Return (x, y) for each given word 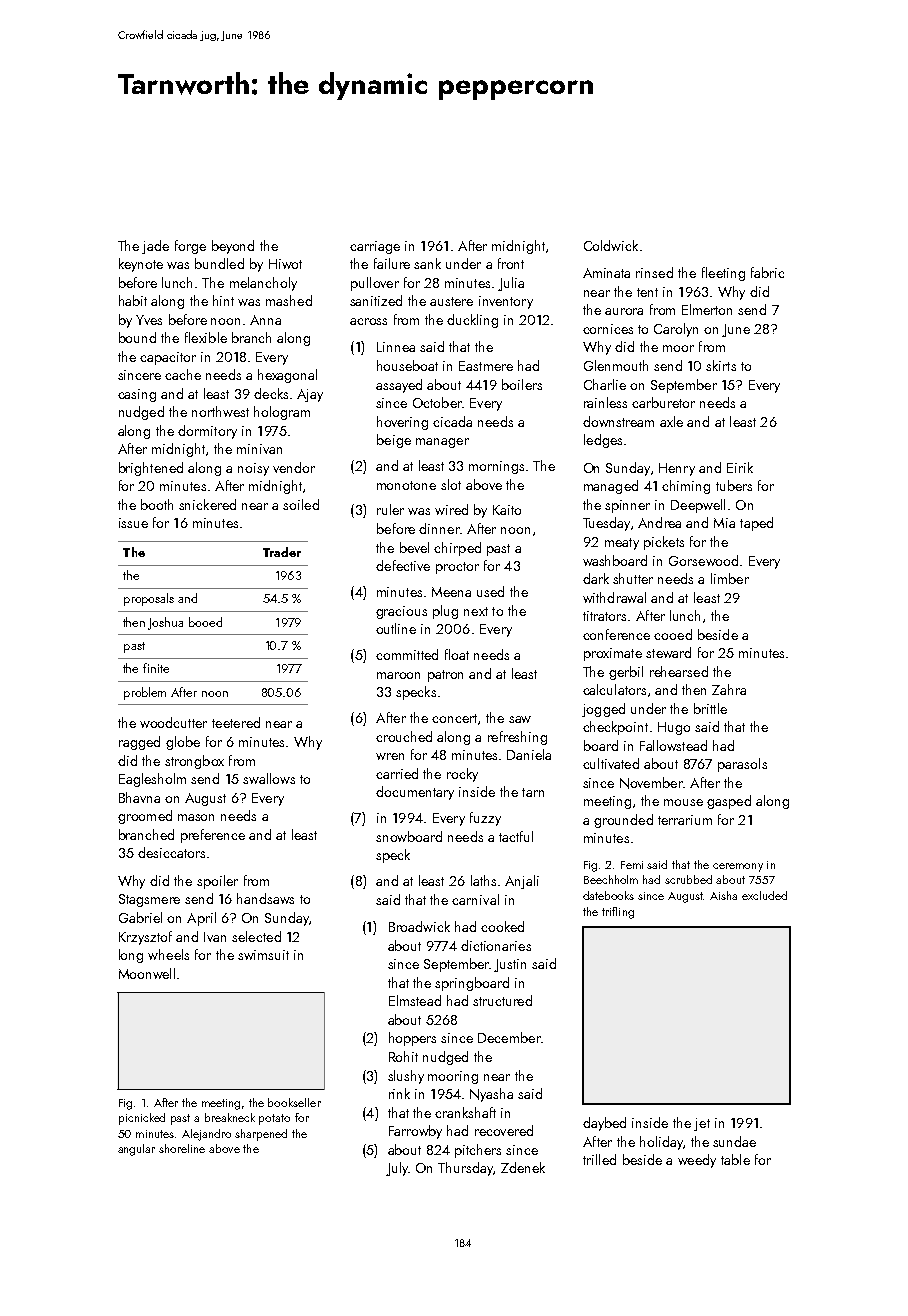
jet (702, 1124)
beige (394, 441)
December (509, 1037)
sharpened (261, 1135)
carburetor (663, 402)
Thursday (465, 1169)
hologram (282, 413)
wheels (168, 954)
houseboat (407, 365)
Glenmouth (616, 365)
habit (133, 300)
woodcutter (173, 722)
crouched (404, 736)
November (651, 783)
